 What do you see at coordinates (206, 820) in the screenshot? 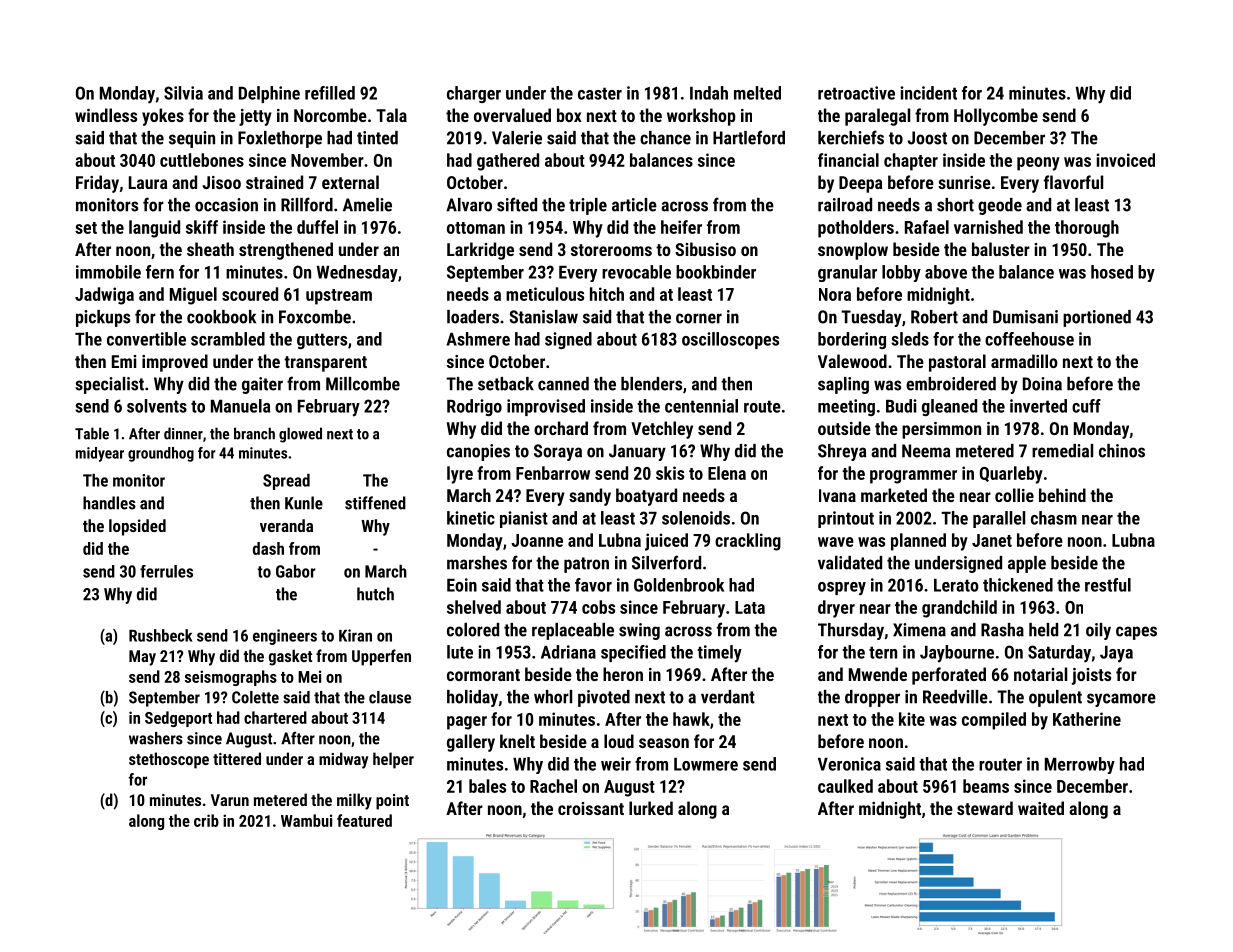
I see `crib` at bounding box center [206, 820].
